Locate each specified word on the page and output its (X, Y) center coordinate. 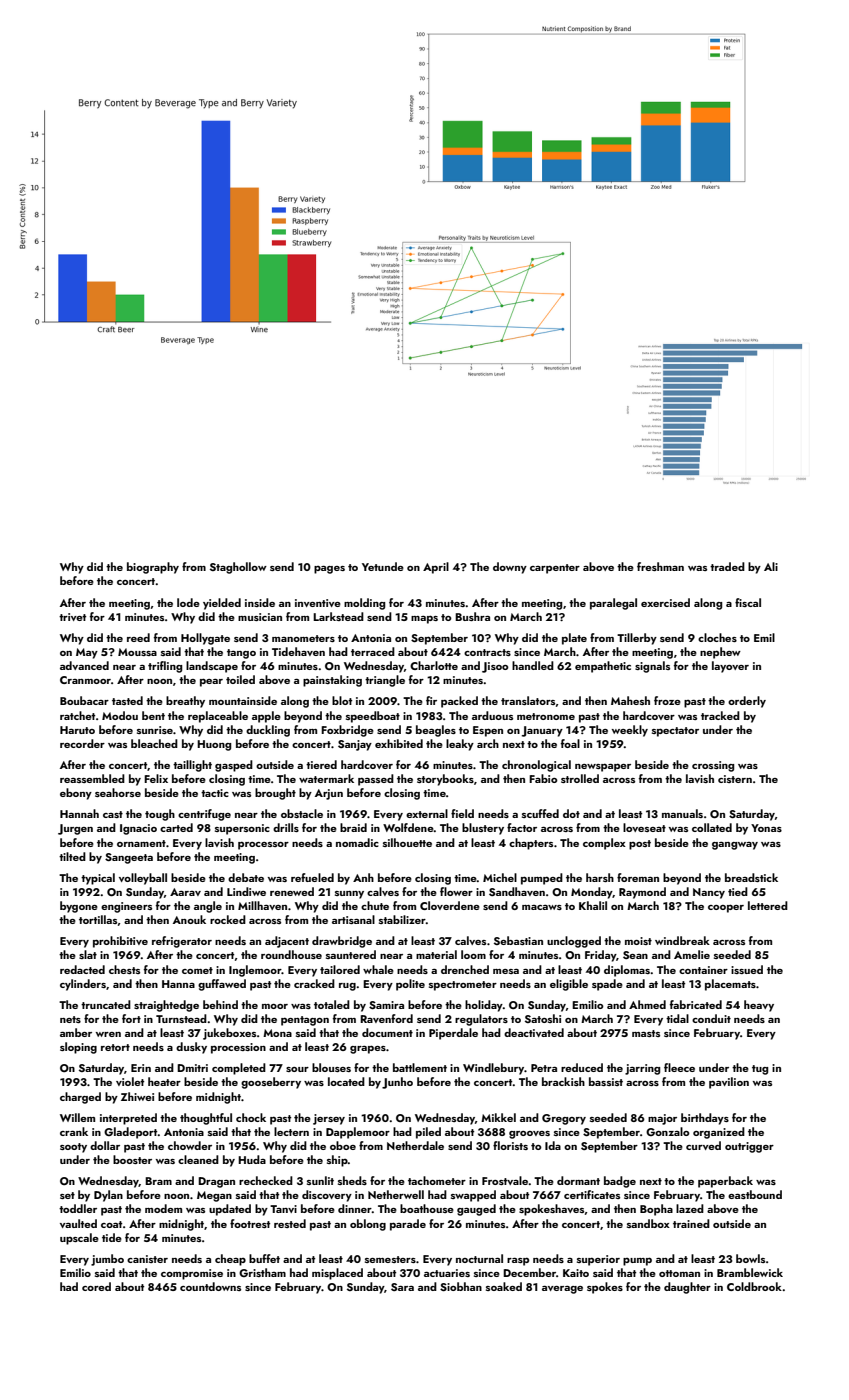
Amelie (692, 954)
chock (251, 1117)
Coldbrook (754, 1286)
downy (510, 568)
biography (153, 568)
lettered (768, 905)
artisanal (353, 919)
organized (719, 1133)
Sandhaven (517, 891)
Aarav (185, 892)
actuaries (447, 1273)
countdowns (210, 1286)
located (346, 1081)
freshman (660, 566)
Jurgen (75, 829)
